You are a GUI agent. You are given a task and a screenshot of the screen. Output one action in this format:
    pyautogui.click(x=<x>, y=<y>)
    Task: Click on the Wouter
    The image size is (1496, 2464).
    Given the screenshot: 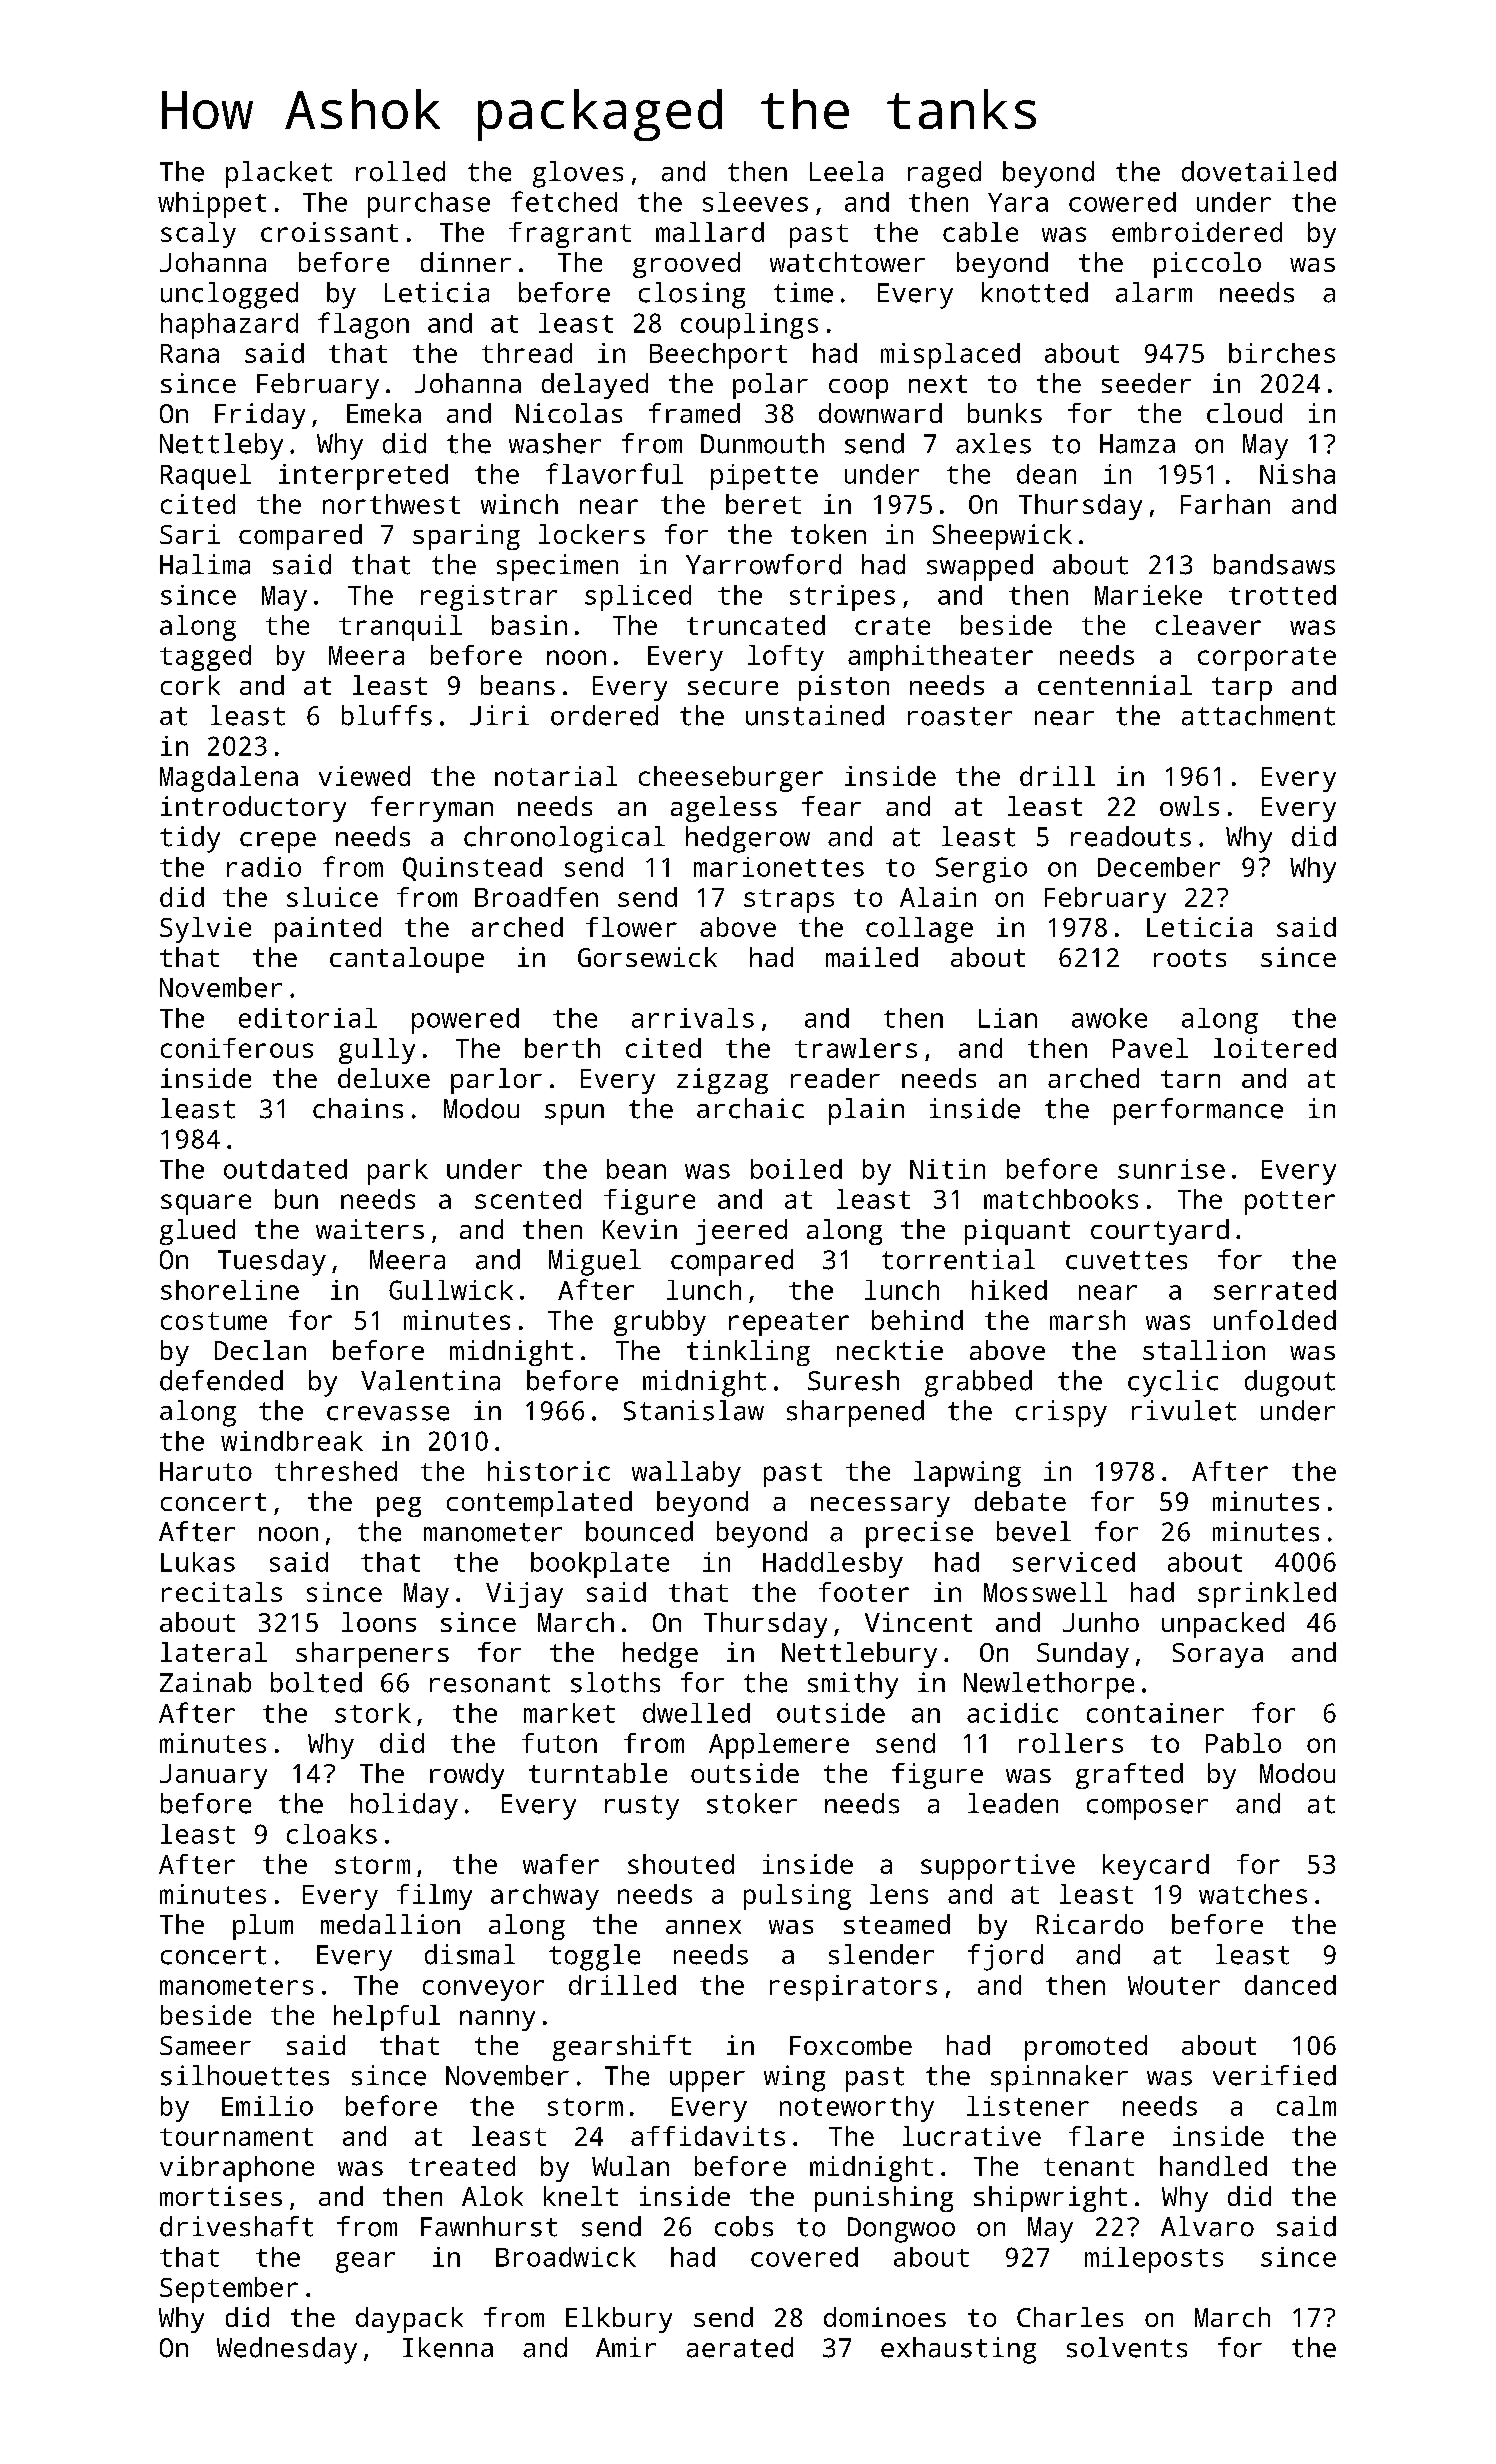 What is the action you would take?
    pyautogui.click(x=1174, y=1985)
